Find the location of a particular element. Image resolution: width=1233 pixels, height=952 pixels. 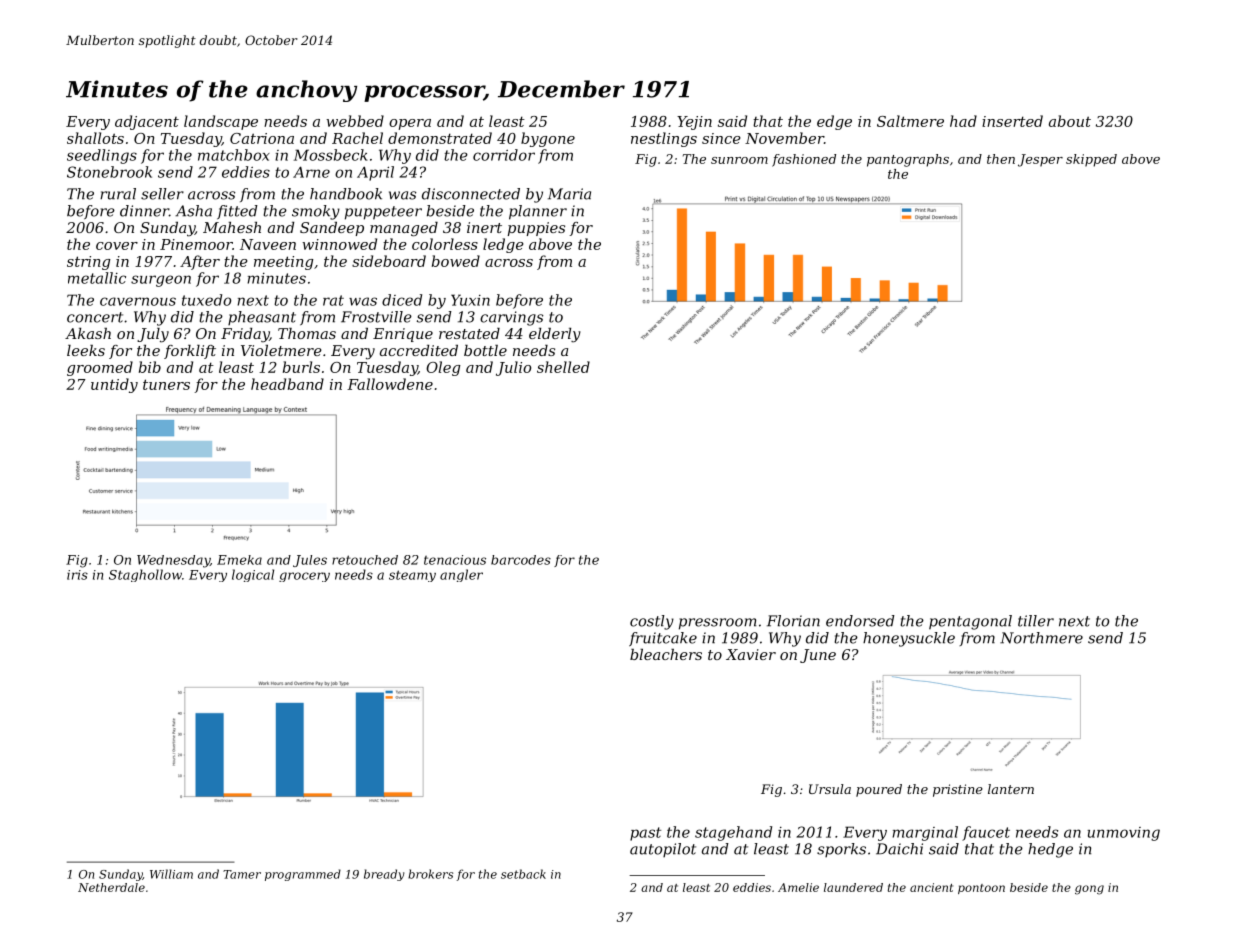

tiller is located at coordinates (1036, 621).
